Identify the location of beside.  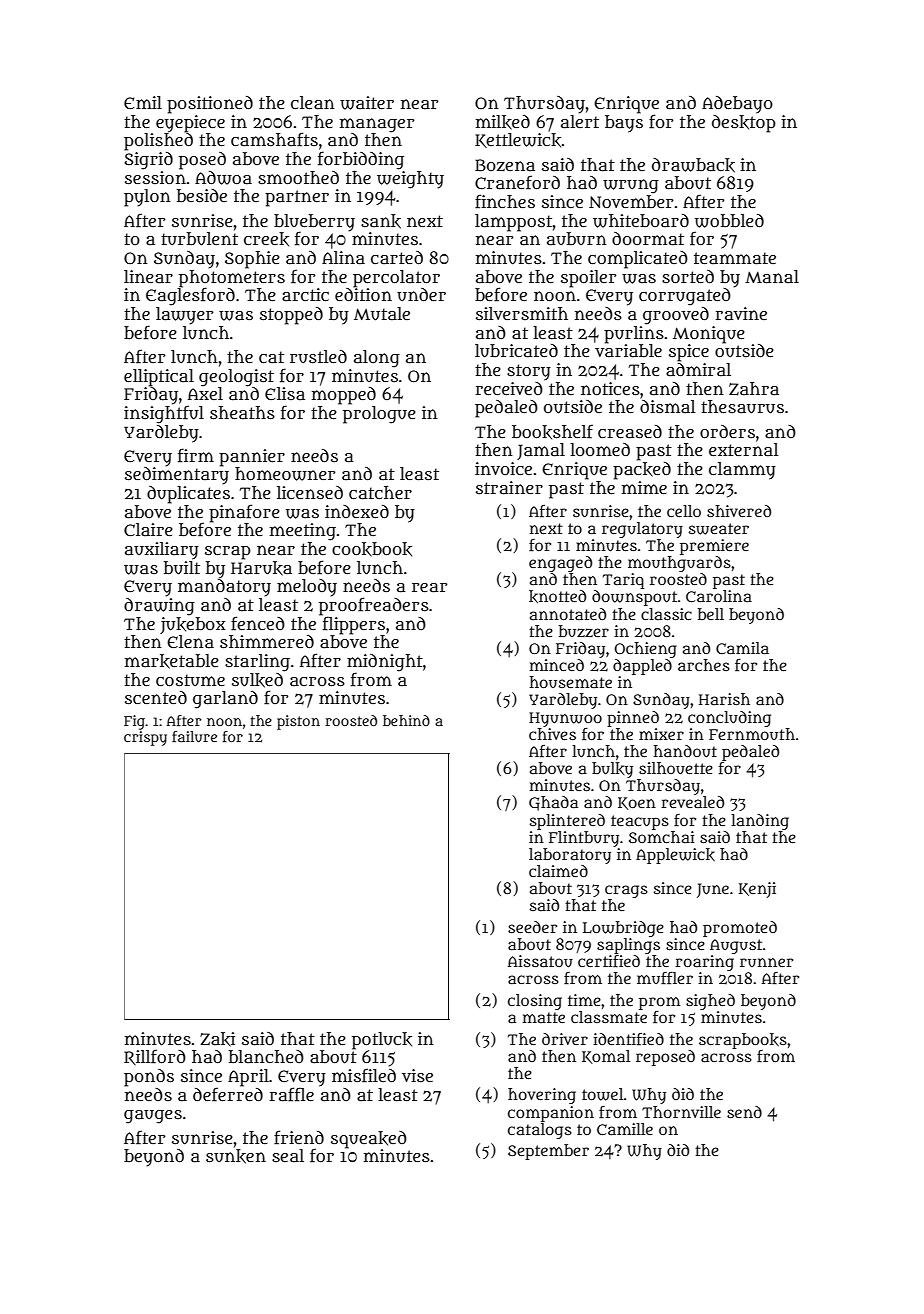
(202, 195).
